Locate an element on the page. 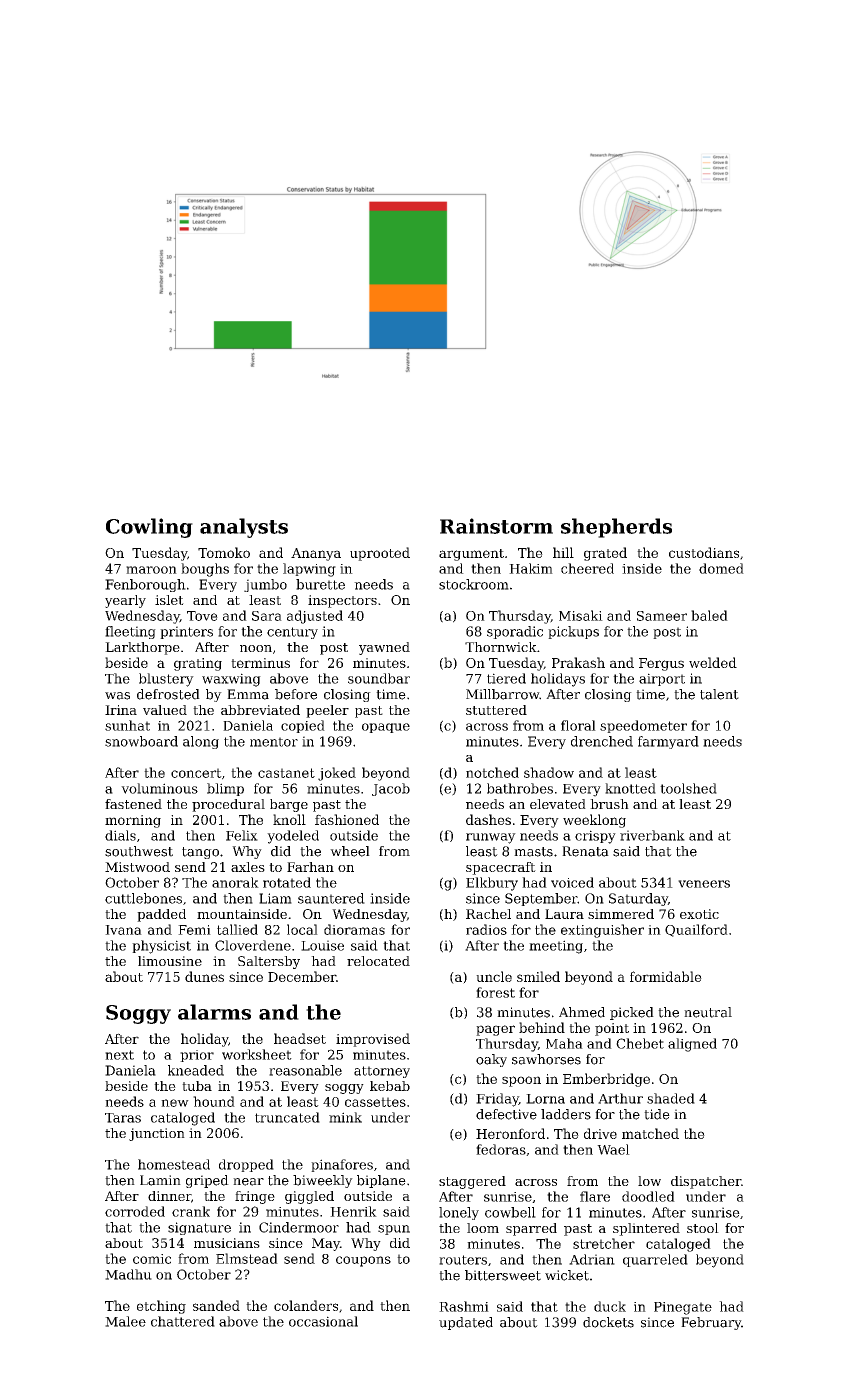 This document has height=1400, width=849. dispatcher is located at coordinates (706, 1182).
